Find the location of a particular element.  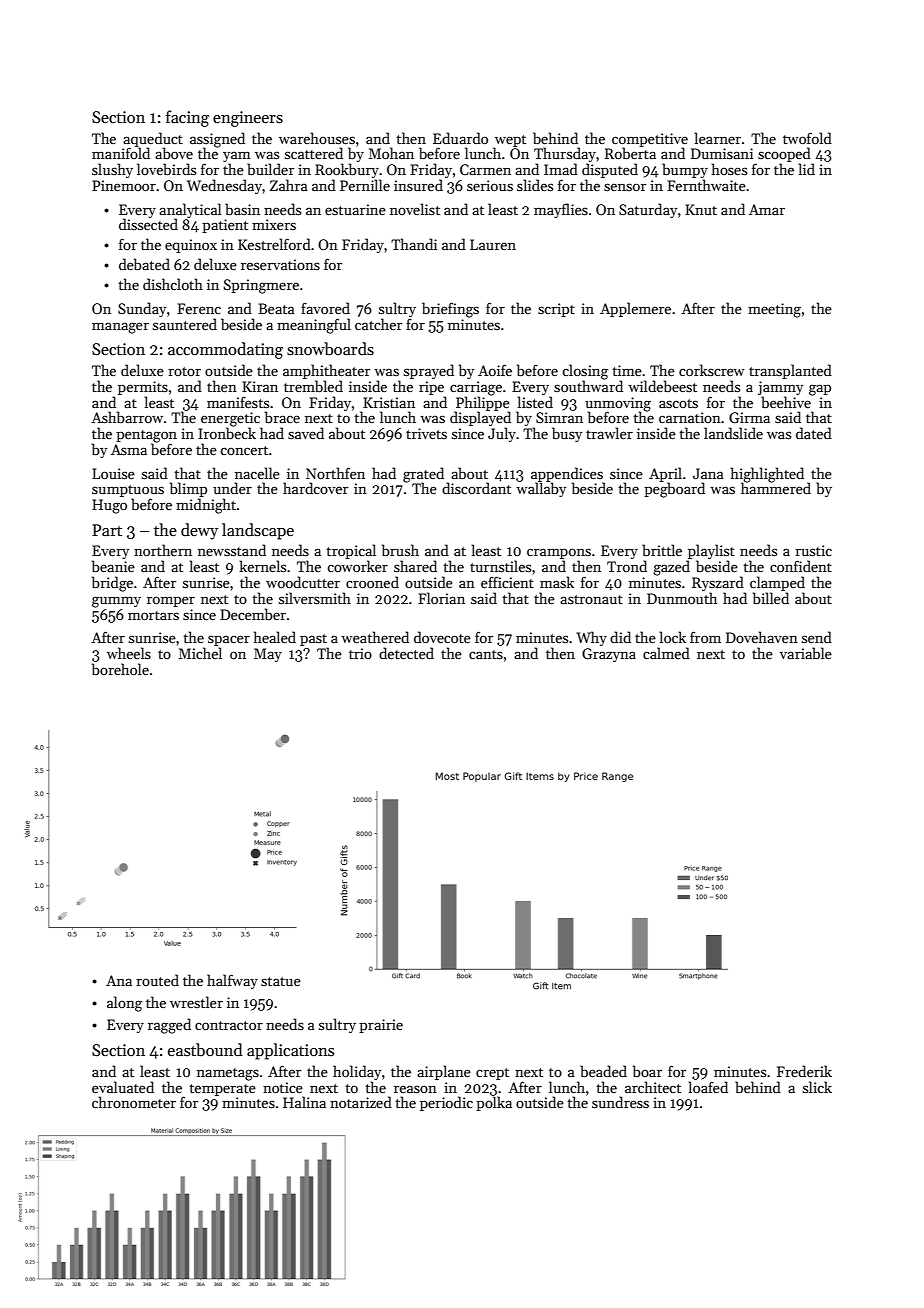

calmed is located at coordinates (666, 653).
